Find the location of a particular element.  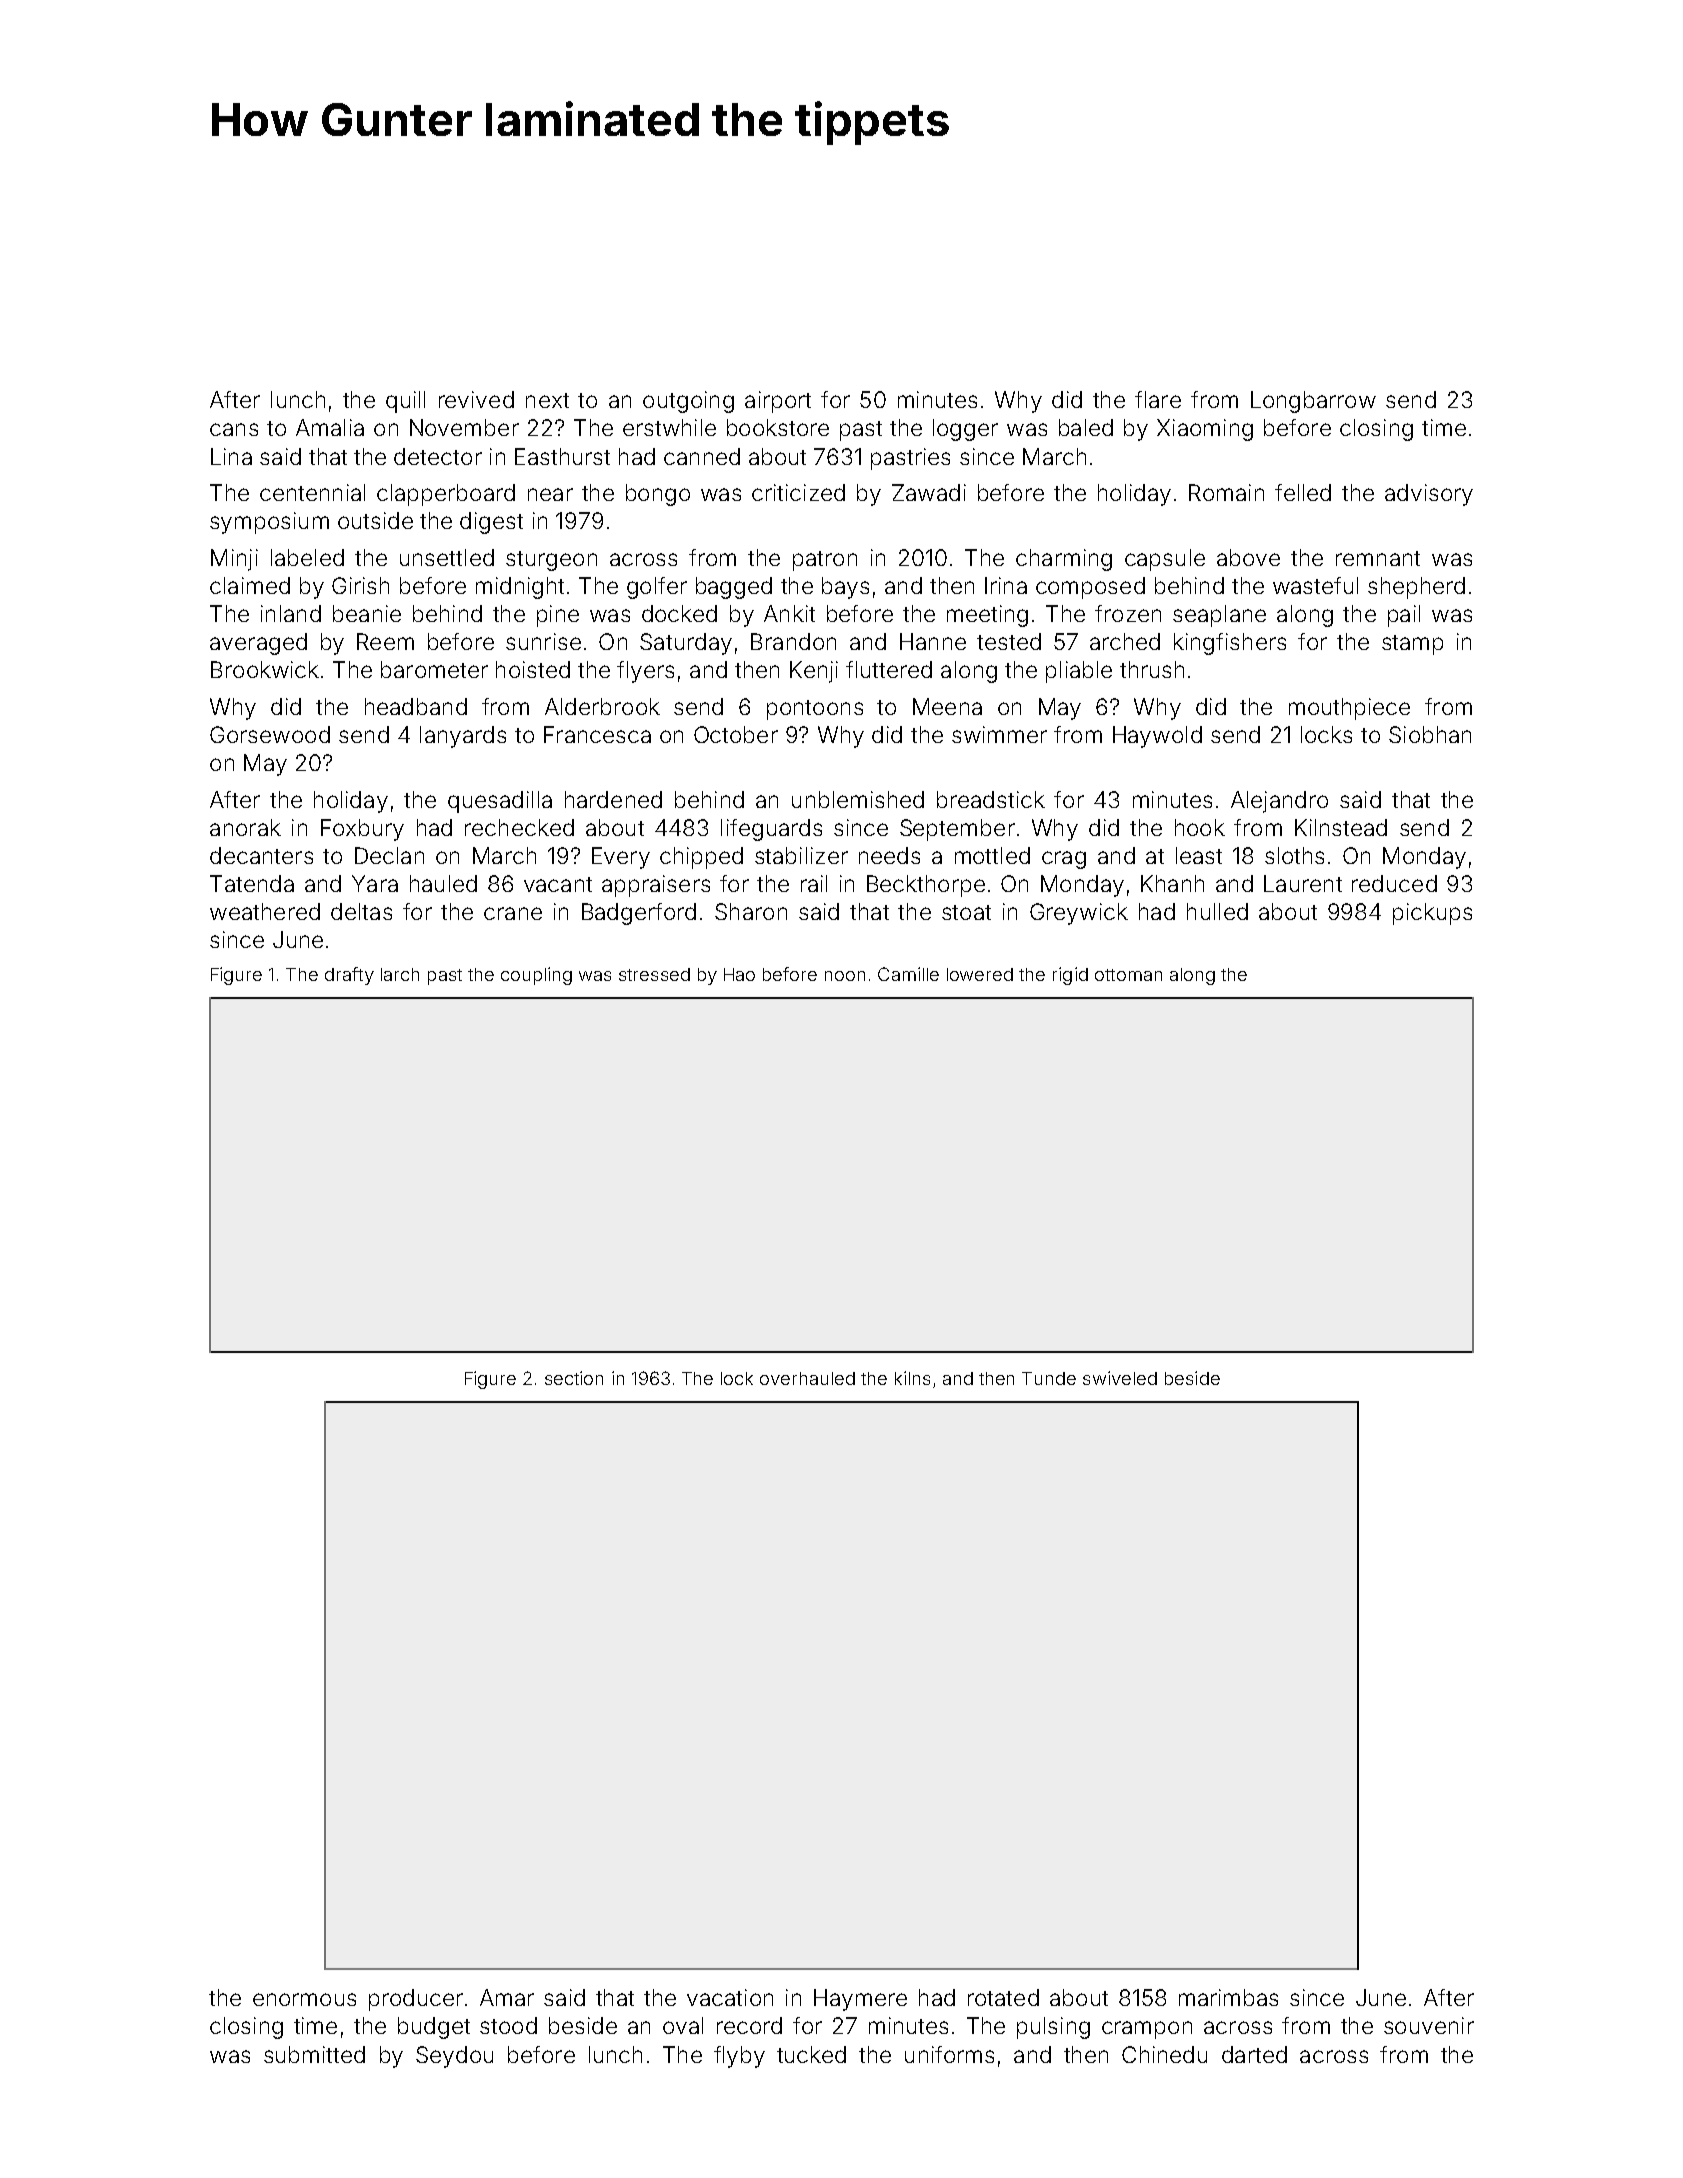

darted is located at coordinates (1254, 2054).
